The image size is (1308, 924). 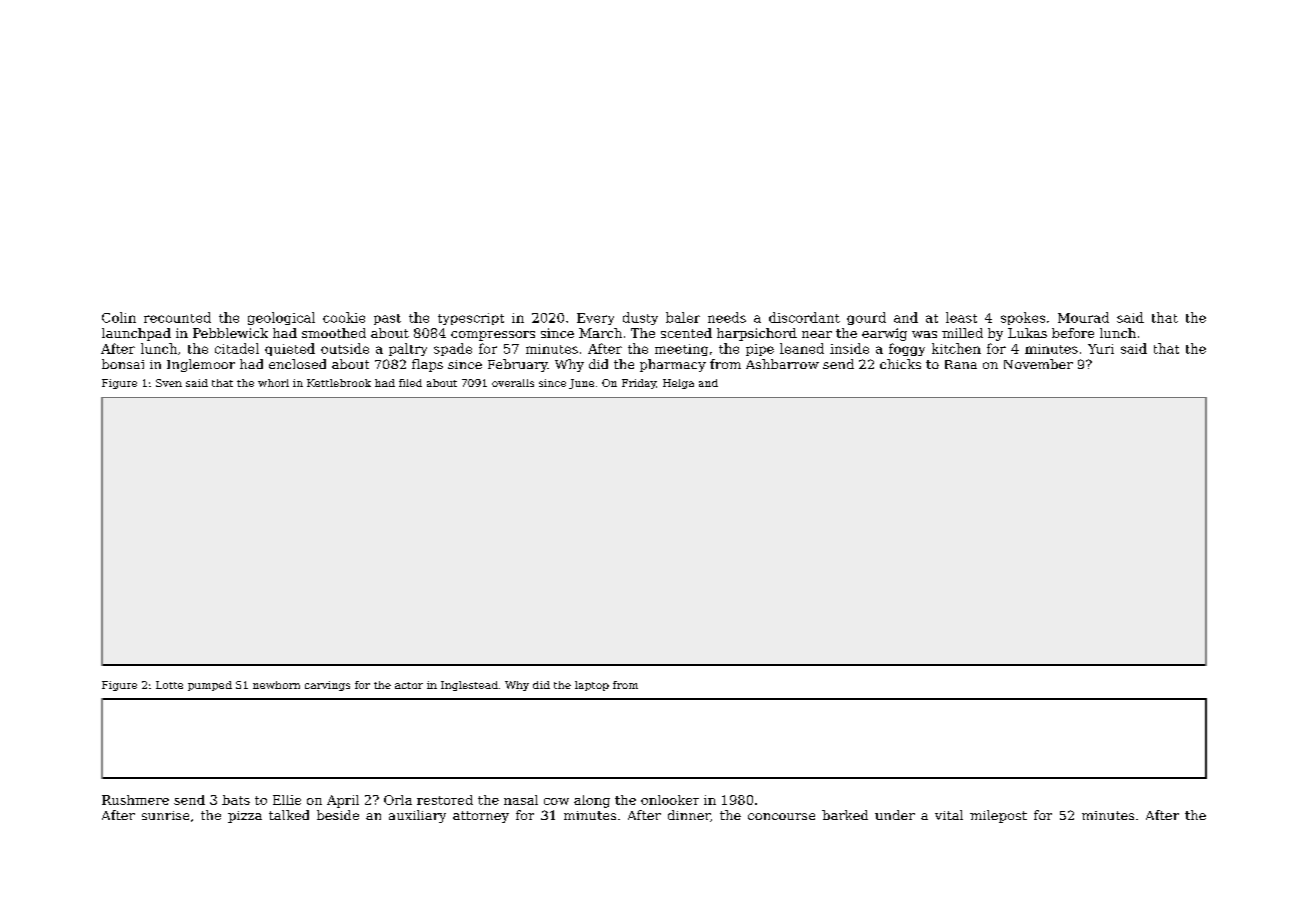 I want to click on before, so click(x=1073, y=333).
